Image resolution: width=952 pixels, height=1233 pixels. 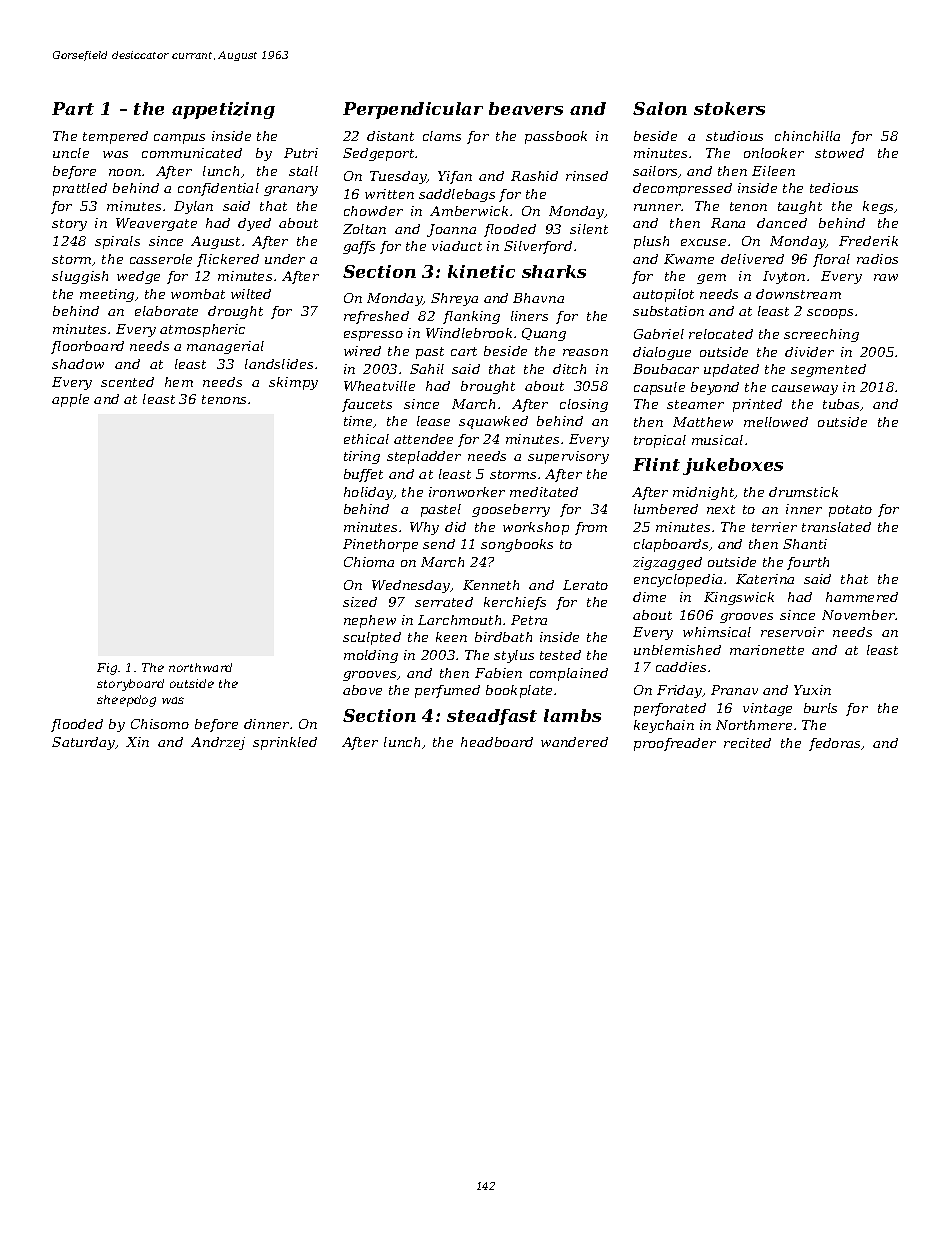 What do you see at coordinates (364, 229) in the screenshot?
I see `Zoltan` at bounding box center [364, 229].
